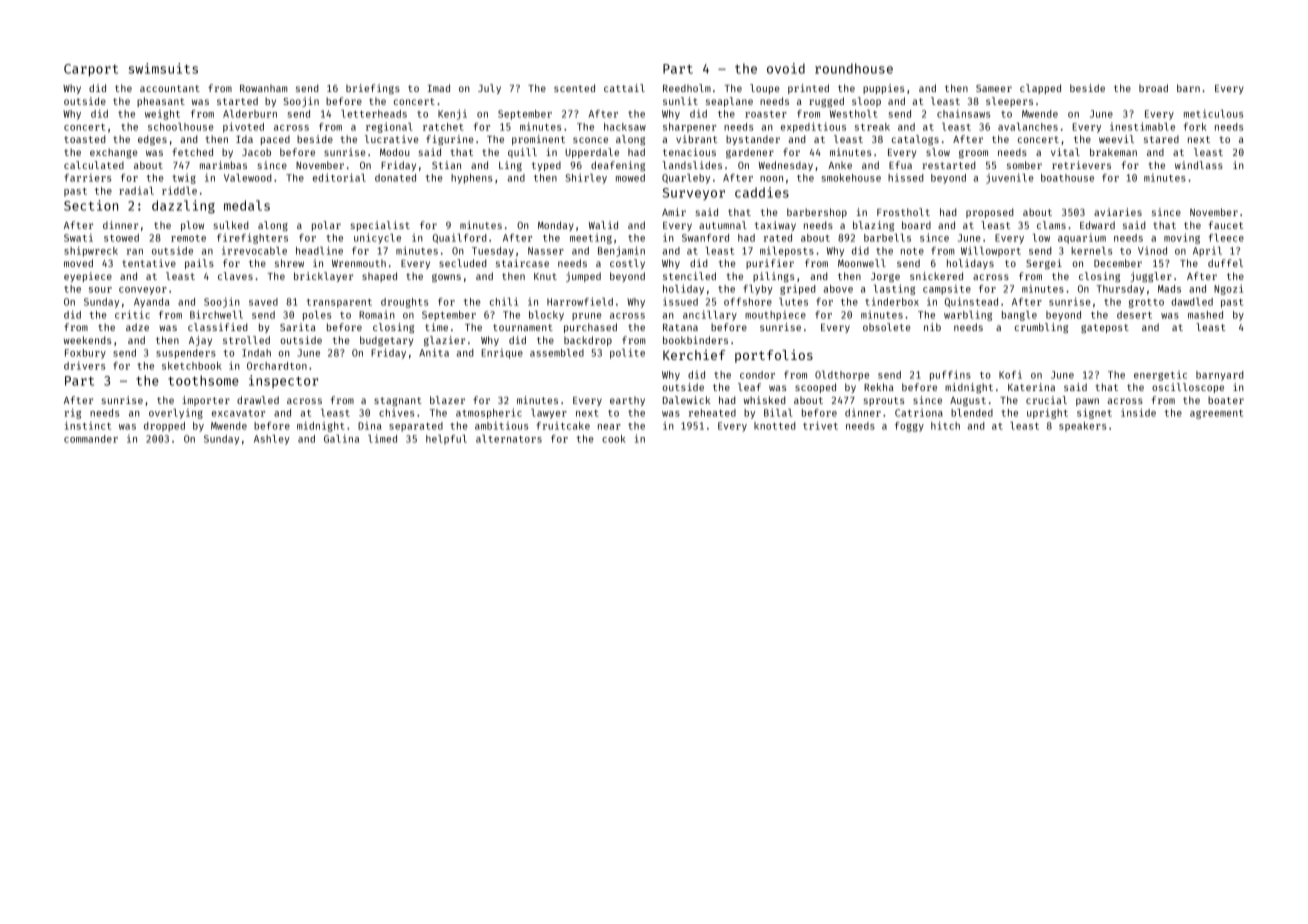  What do you see at coordinates (614, 439) in the screenshot?
I see `cook` at bounding box center [614, 439].
